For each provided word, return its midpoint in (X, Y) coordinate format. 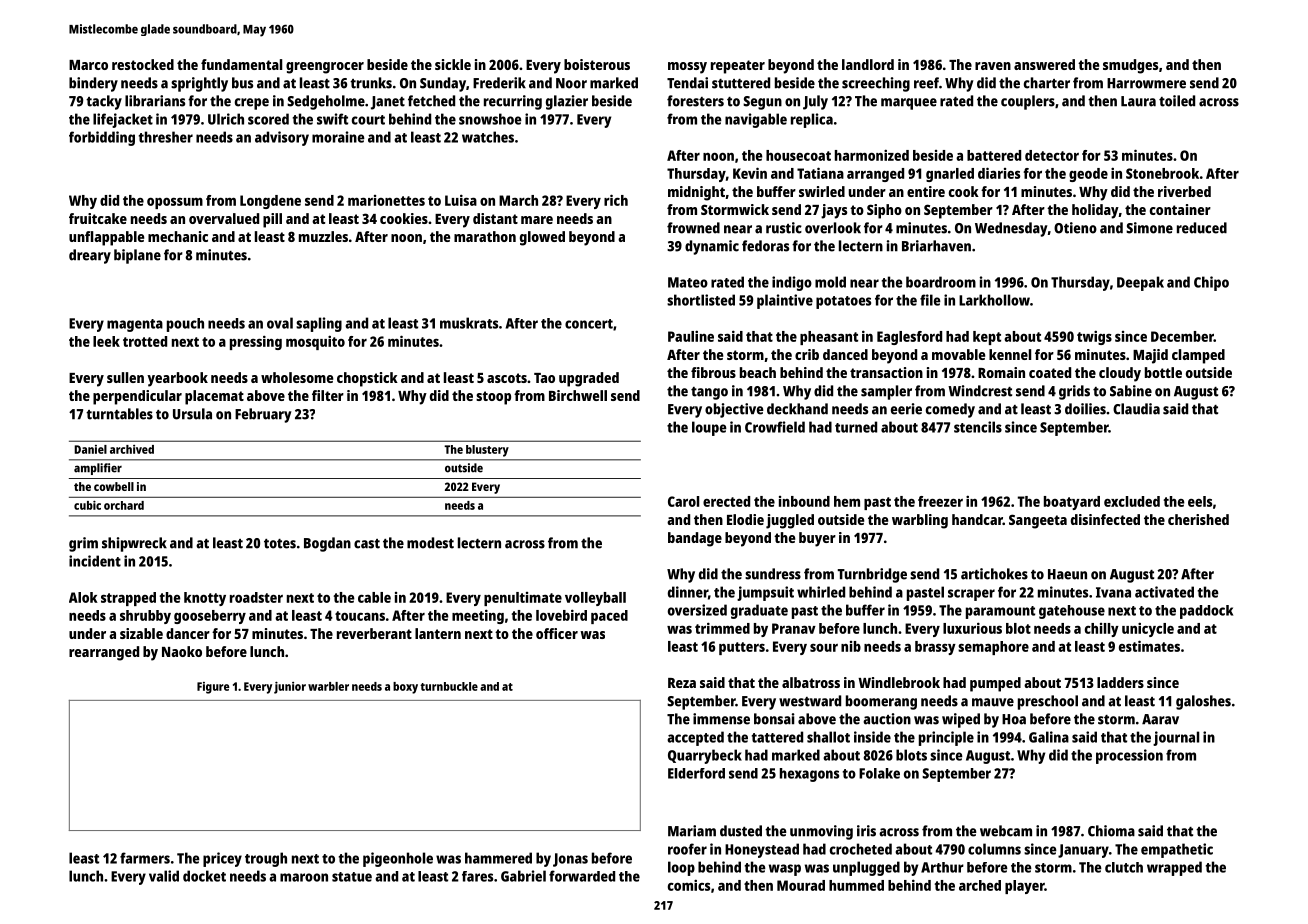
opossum (175, 203)
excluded (1132, 501)
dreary (90, 256)
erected (726, 501)
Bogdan (327, 544)
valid (164, 876)
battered (994, 155)
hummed (856, 885)
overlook (833, 228)
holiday (1095, 211)
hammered (498, 858)
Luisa (461, 200)
